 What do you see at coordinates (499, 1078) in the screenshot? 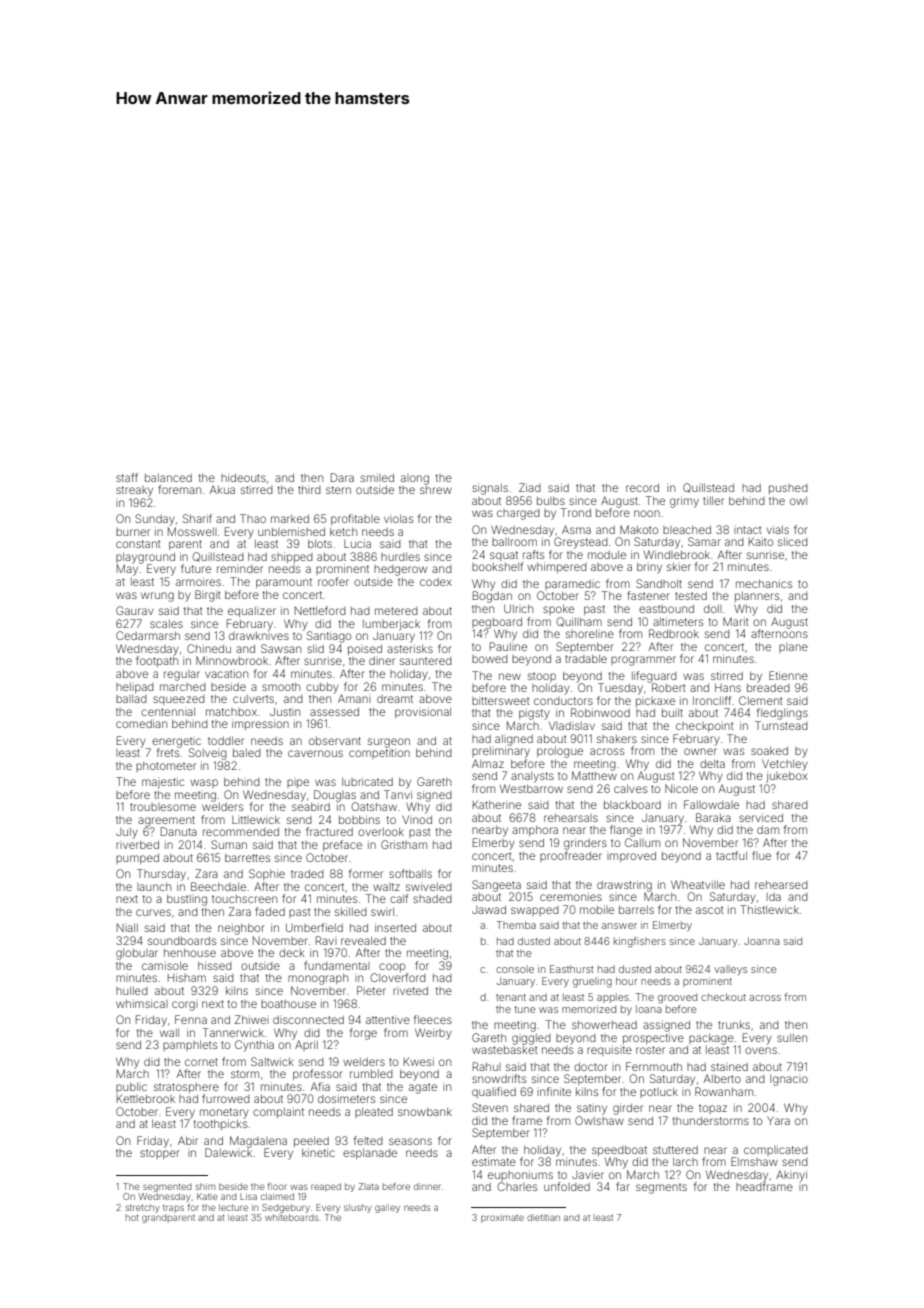
I see `snowdrifts` at bounding box center [499, 1078].
